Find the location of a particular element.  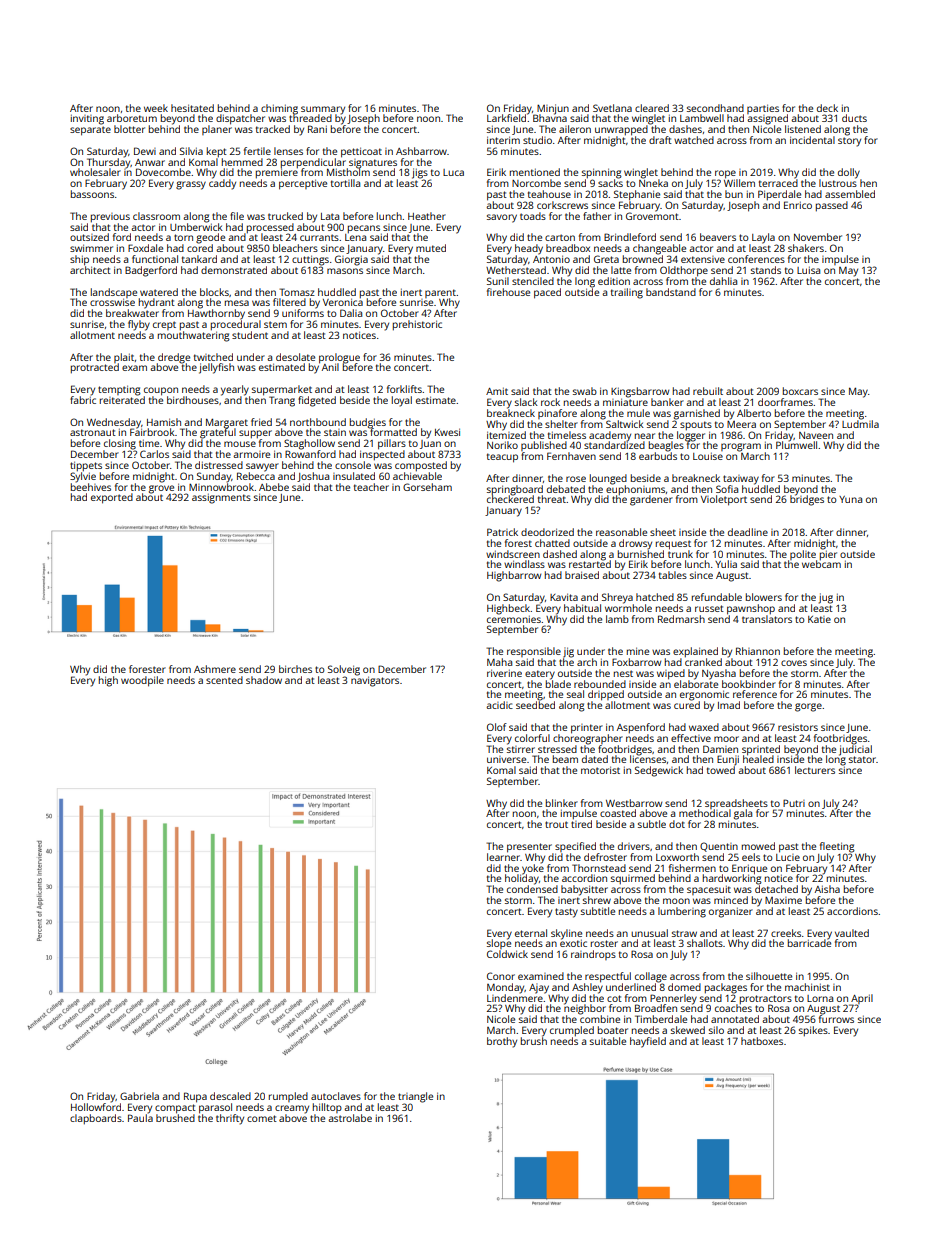

pawnshop is located at coordinates (751, 609).
